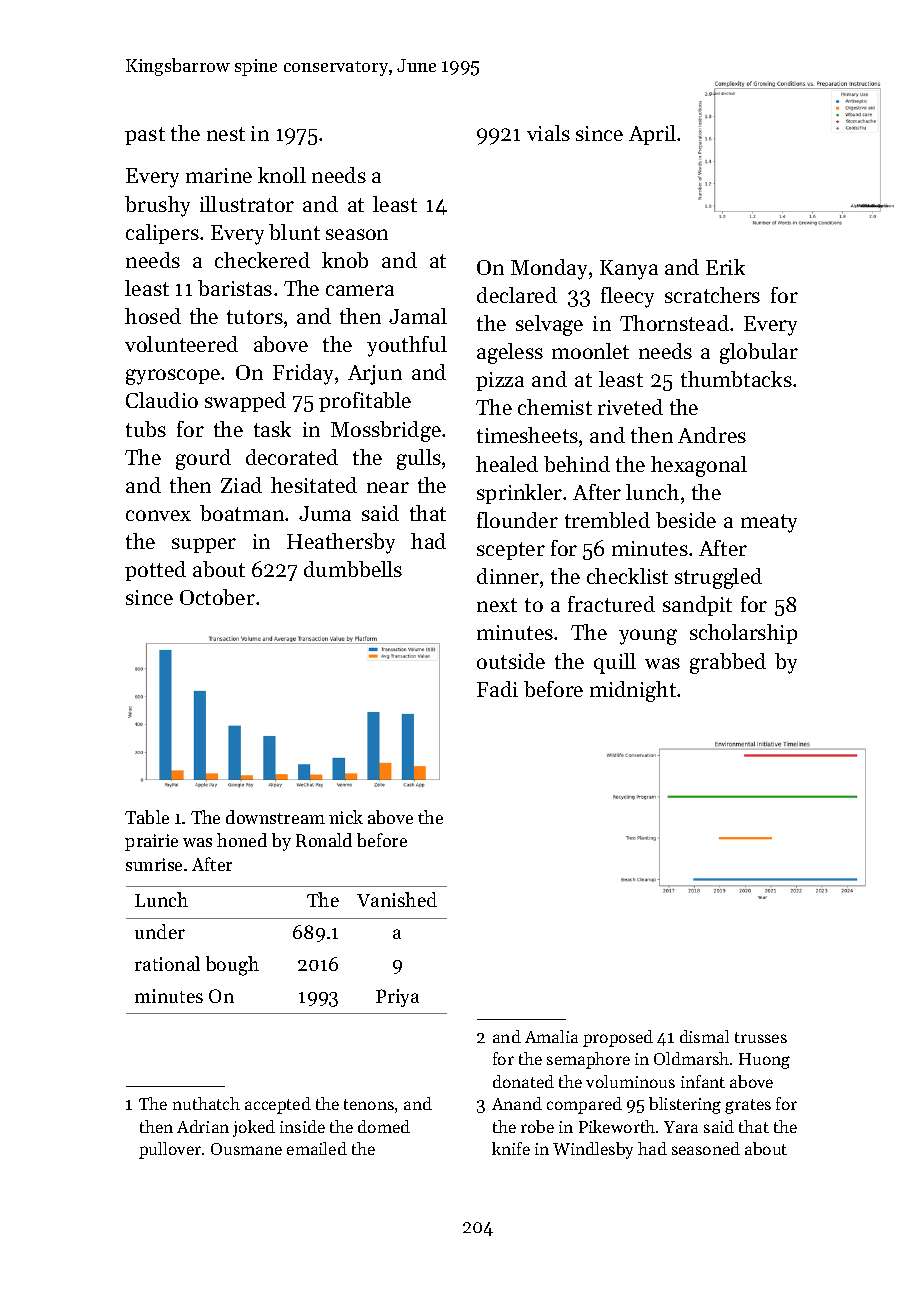 This screenshot has height=1311, width=924. What do you see at coordinates (725, 267) in the screenshot?
I see `Erik` at bounding box center [725, 267].
